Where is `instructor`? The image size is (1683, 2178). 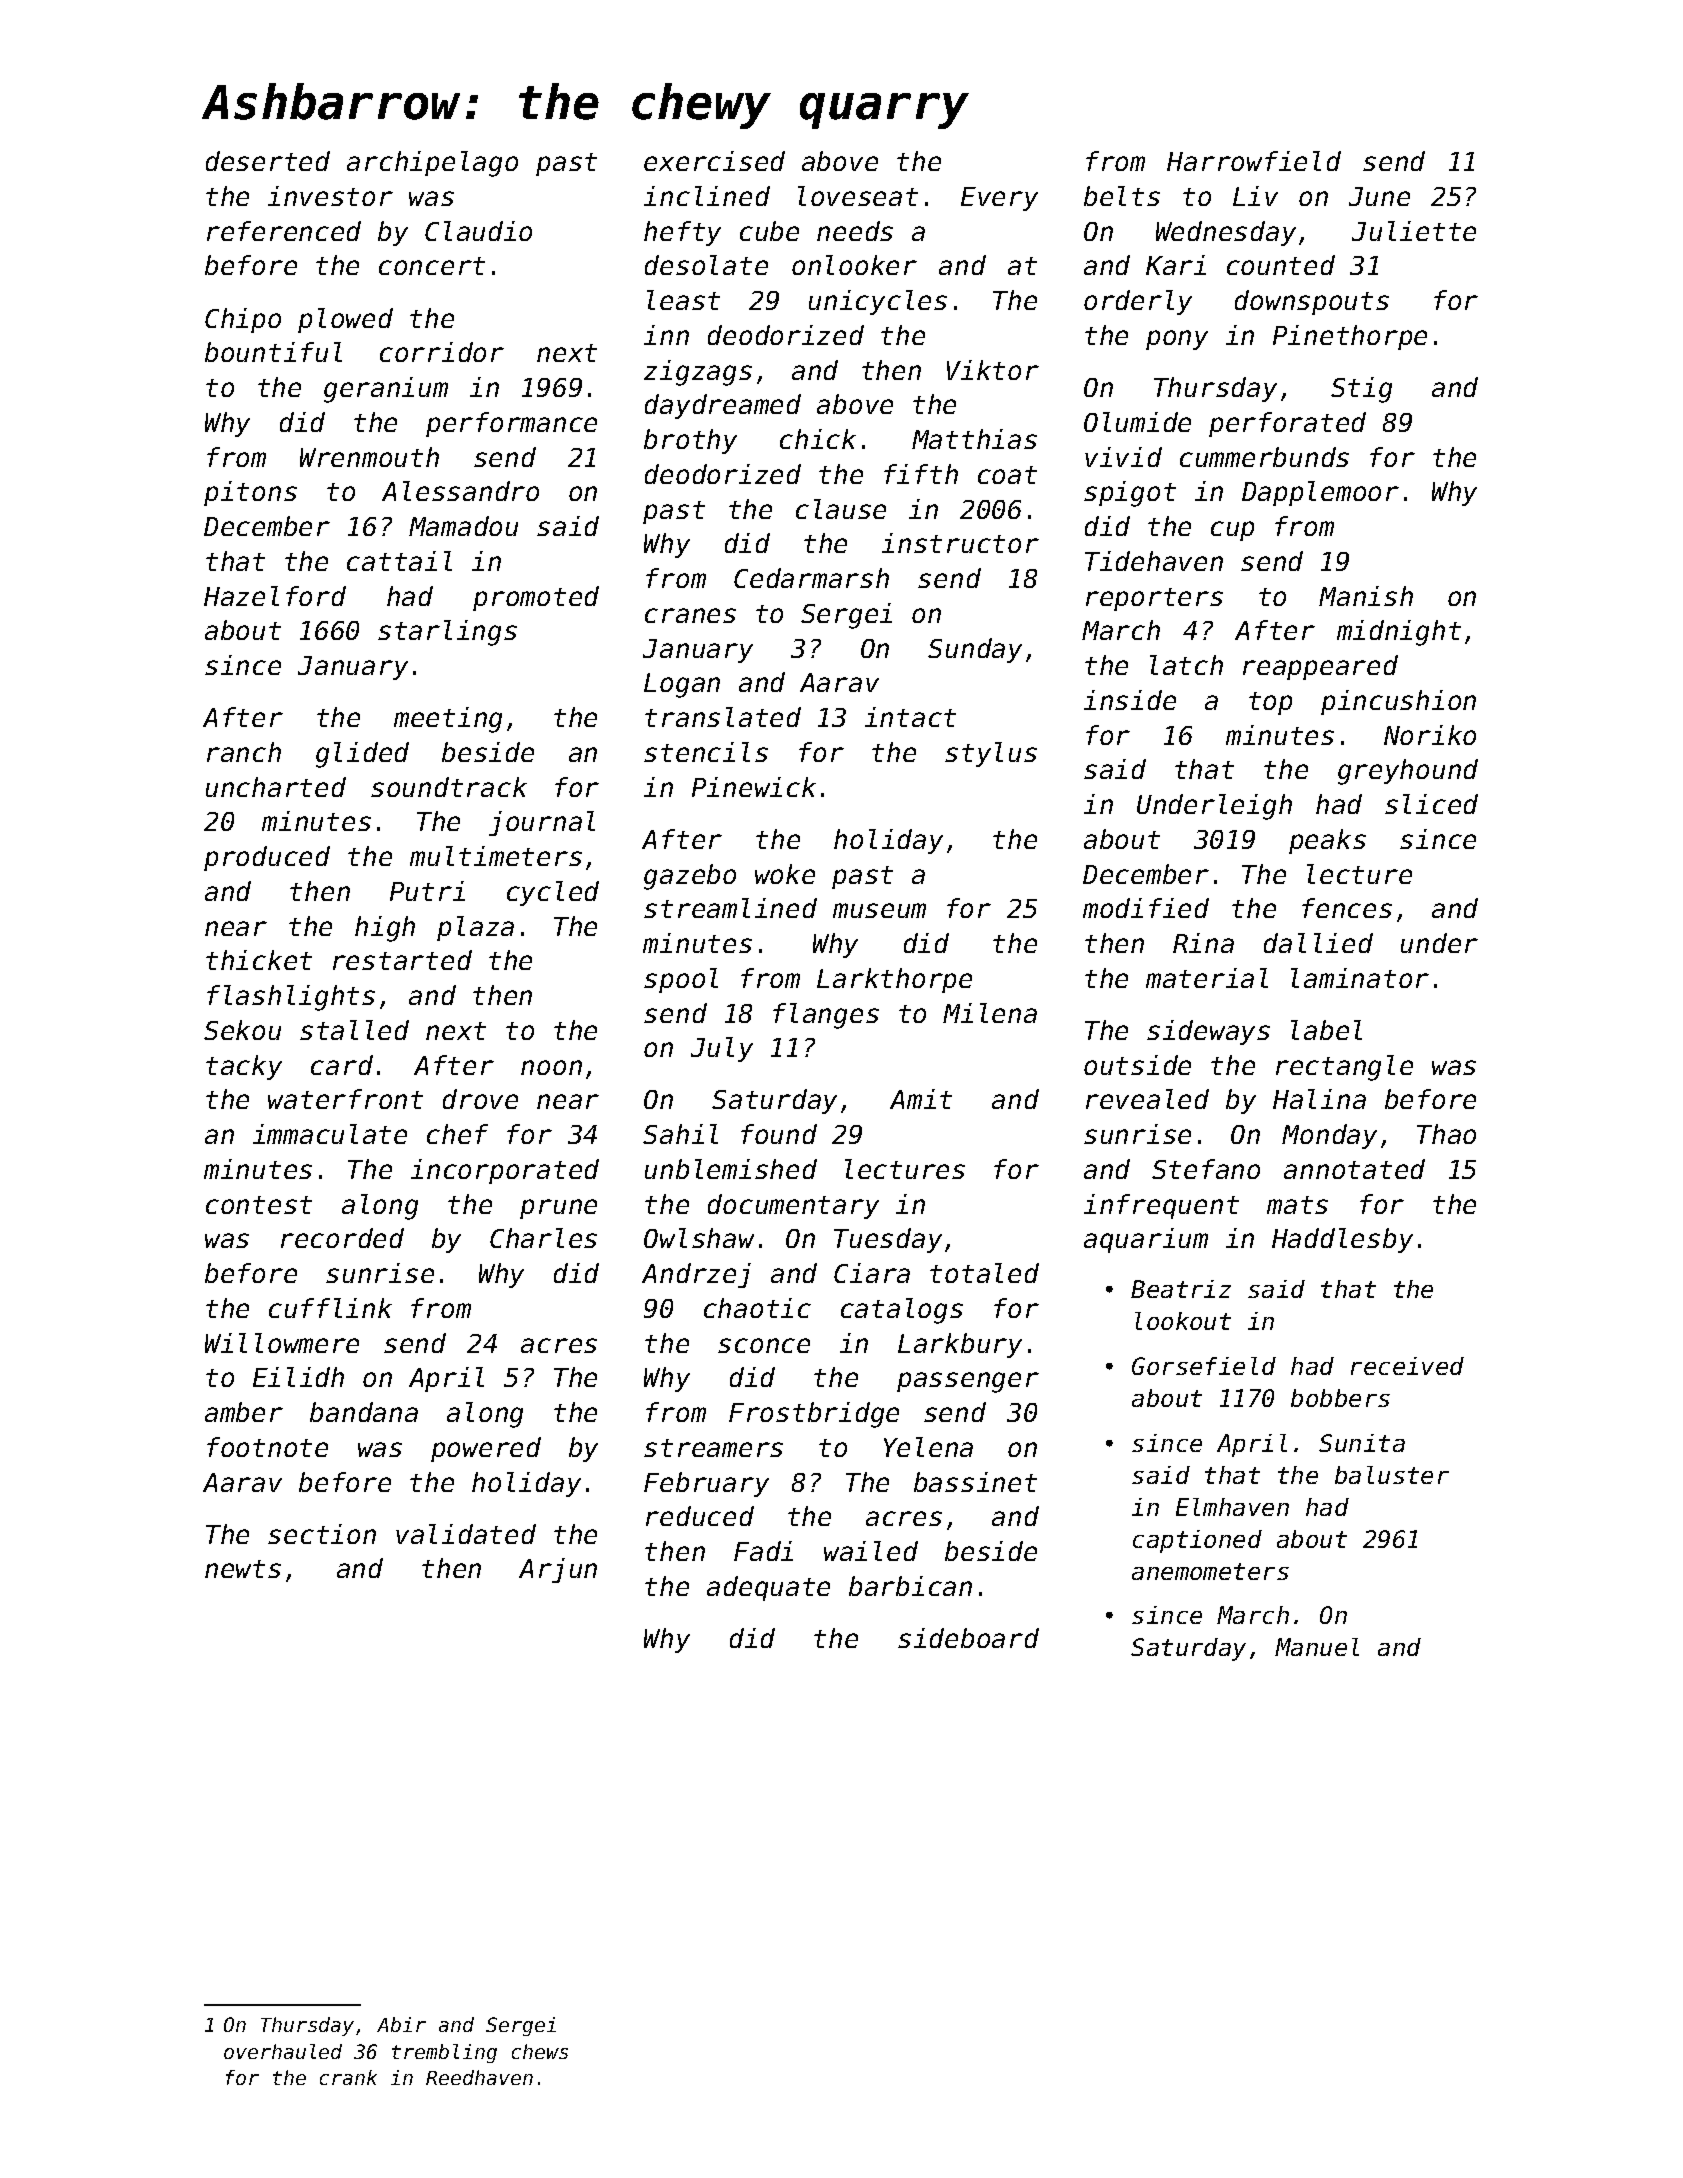
instructor is located at coordinates (960, 543).
